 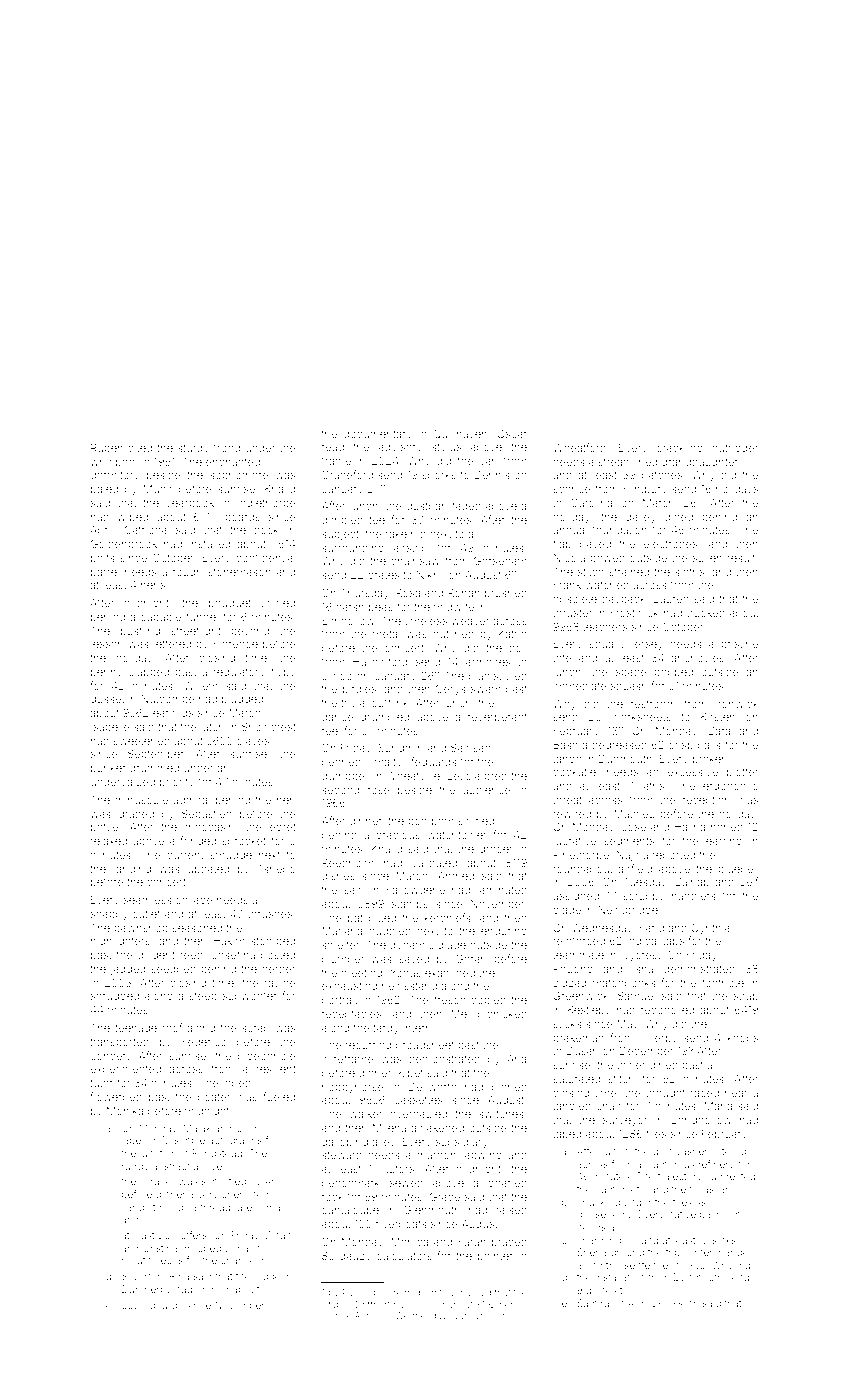 What do you see at coordinates (242, 517) in the image?
I see `boards` at bounding box center [242, 517].
